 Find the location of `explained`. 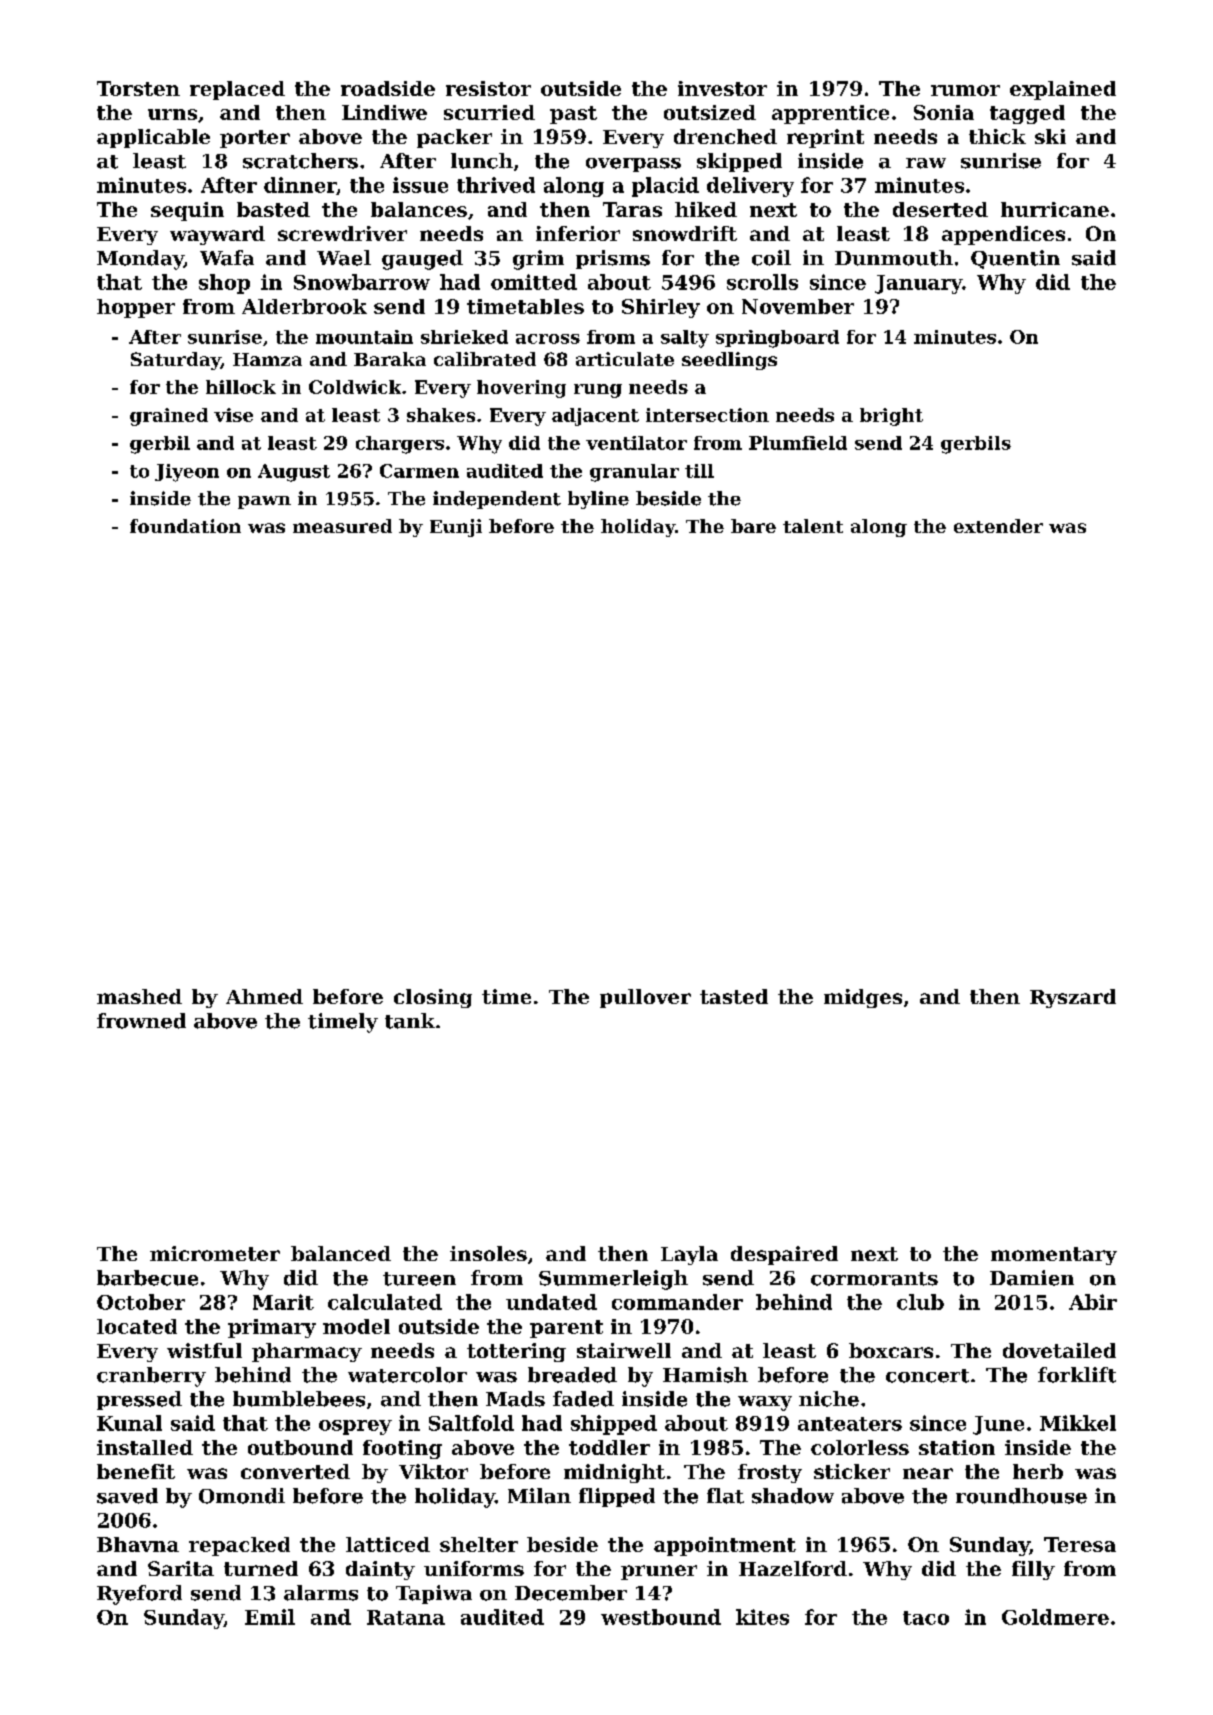

explained is located at coordinates (1063, 90).
